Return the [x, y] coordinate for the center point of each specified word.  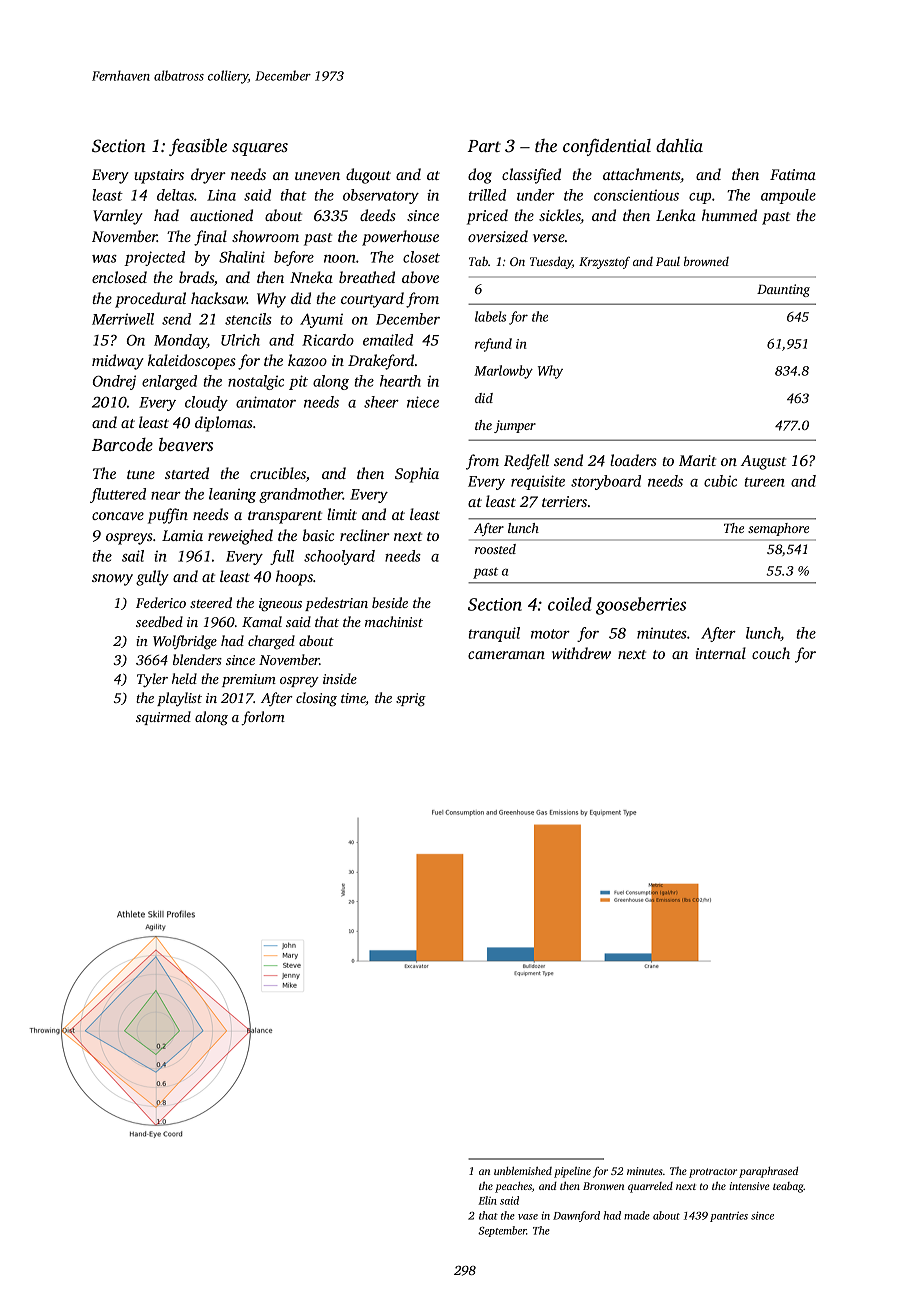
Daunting [783, 290]
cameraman [506, 655]
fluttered [118, 495]
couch [771, 653]
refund [493, 345]
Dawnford [576, 1216]
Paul [668, 261]
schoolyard [339, 557]
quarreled [650, 1187]
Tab [478, 261]
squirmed [163, 718]
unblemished [523, 1170]
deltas [175, 195]
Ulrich [240, 340]
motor [550, 634]
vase [528, 1217]
